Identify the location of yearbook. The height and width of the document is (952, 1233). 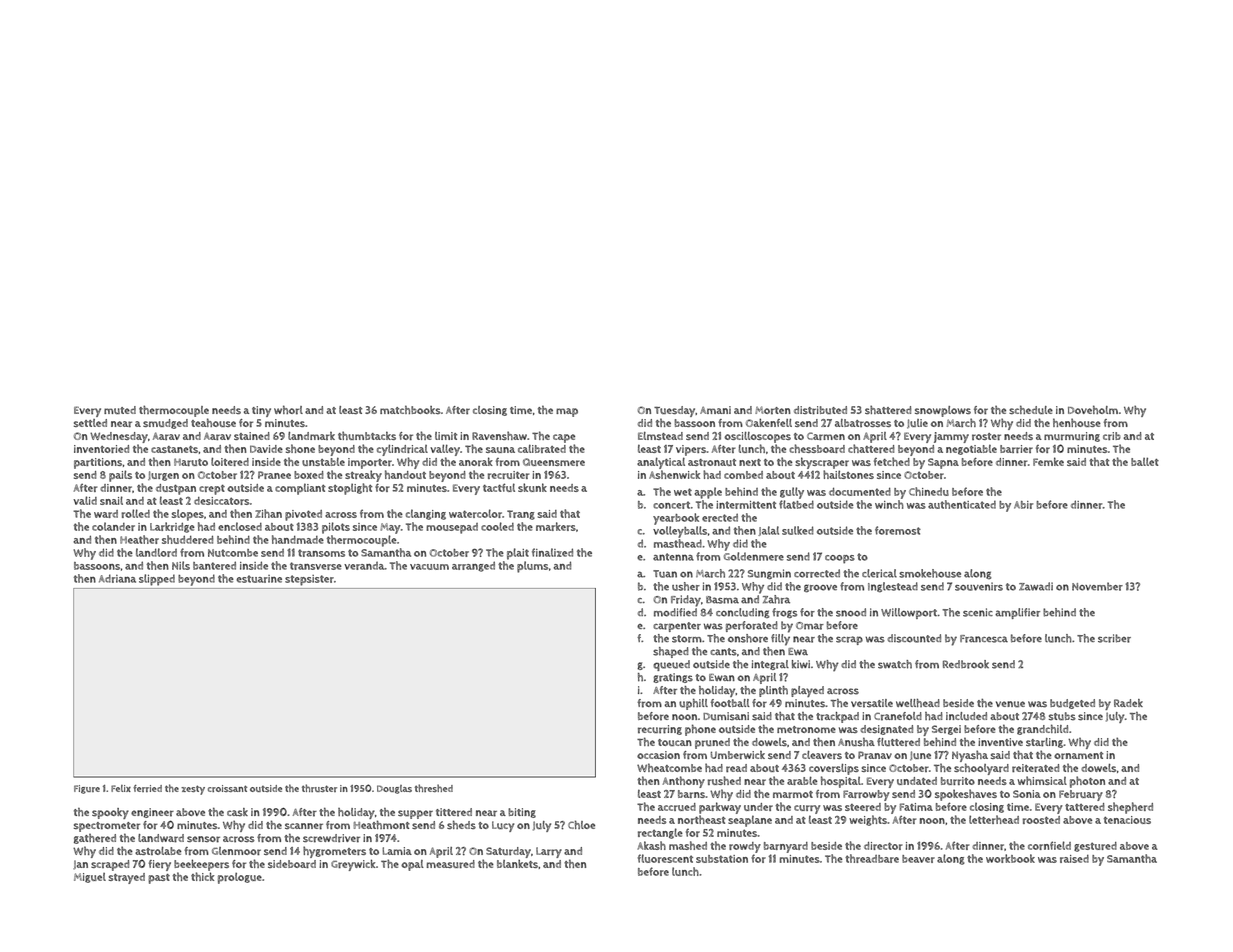
(676, 519).
